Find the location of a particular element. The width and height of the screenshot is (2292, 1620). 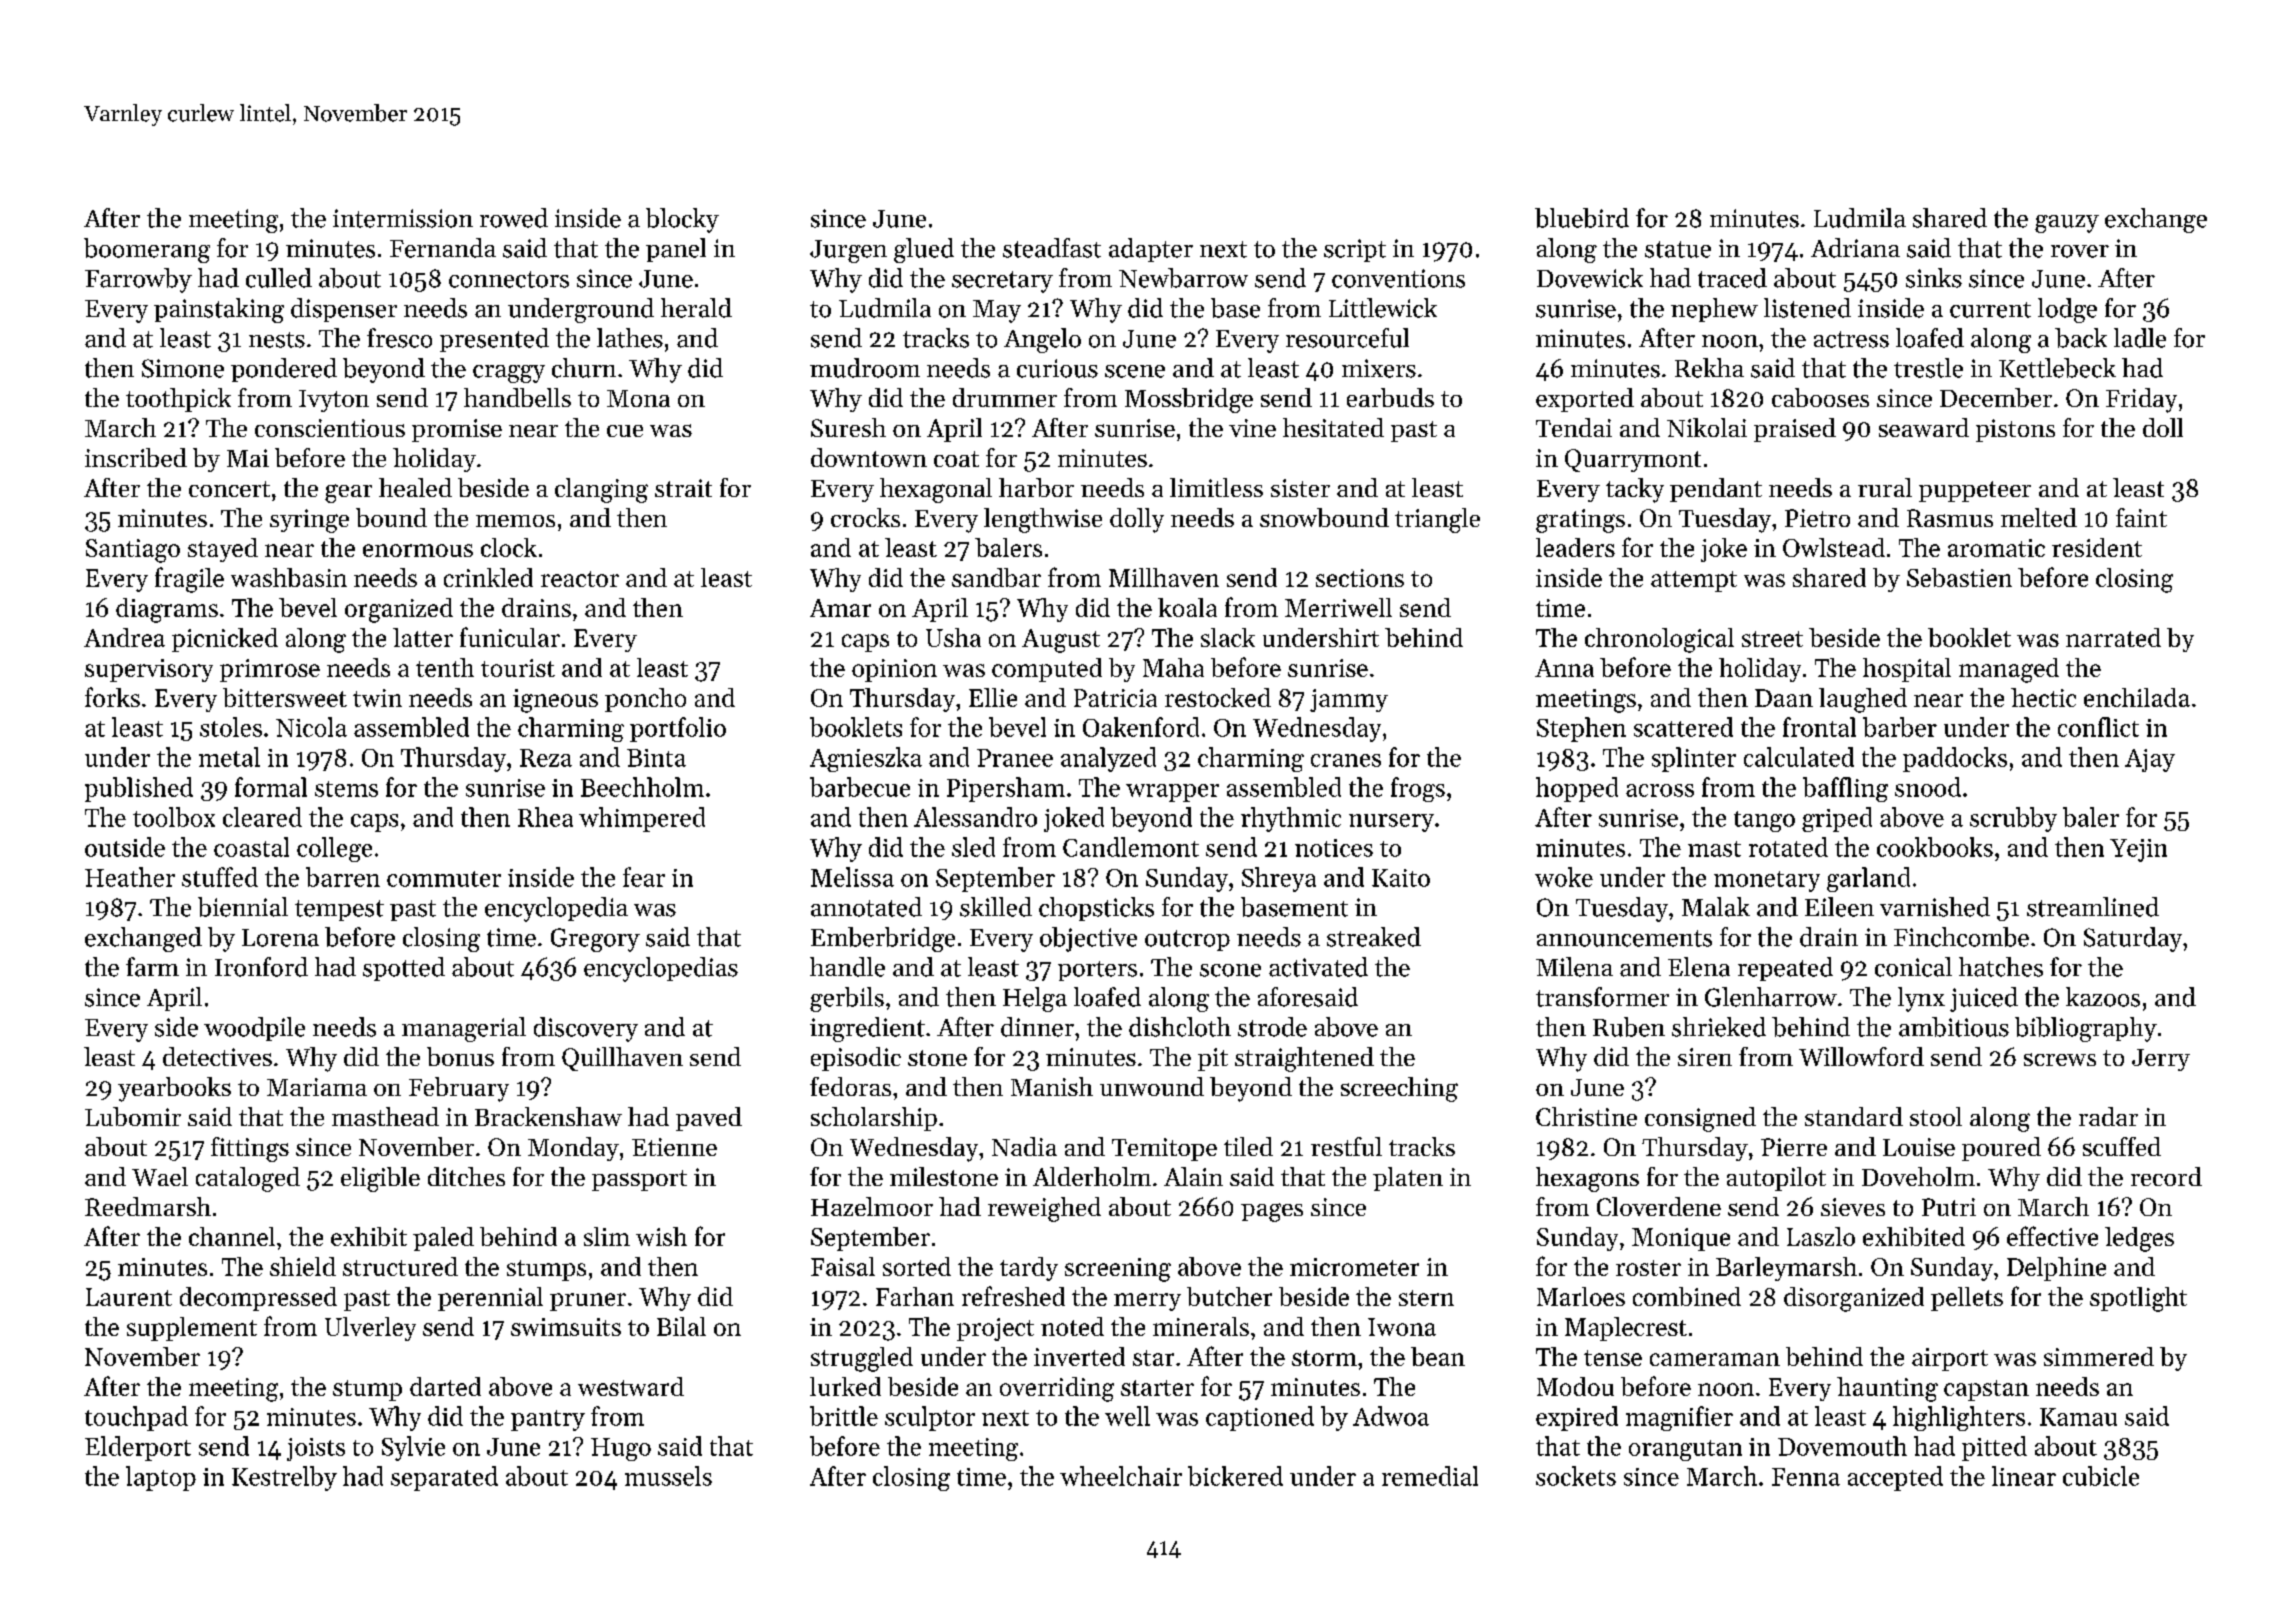

Newbarrow is located at coordinates (1183, 278).
